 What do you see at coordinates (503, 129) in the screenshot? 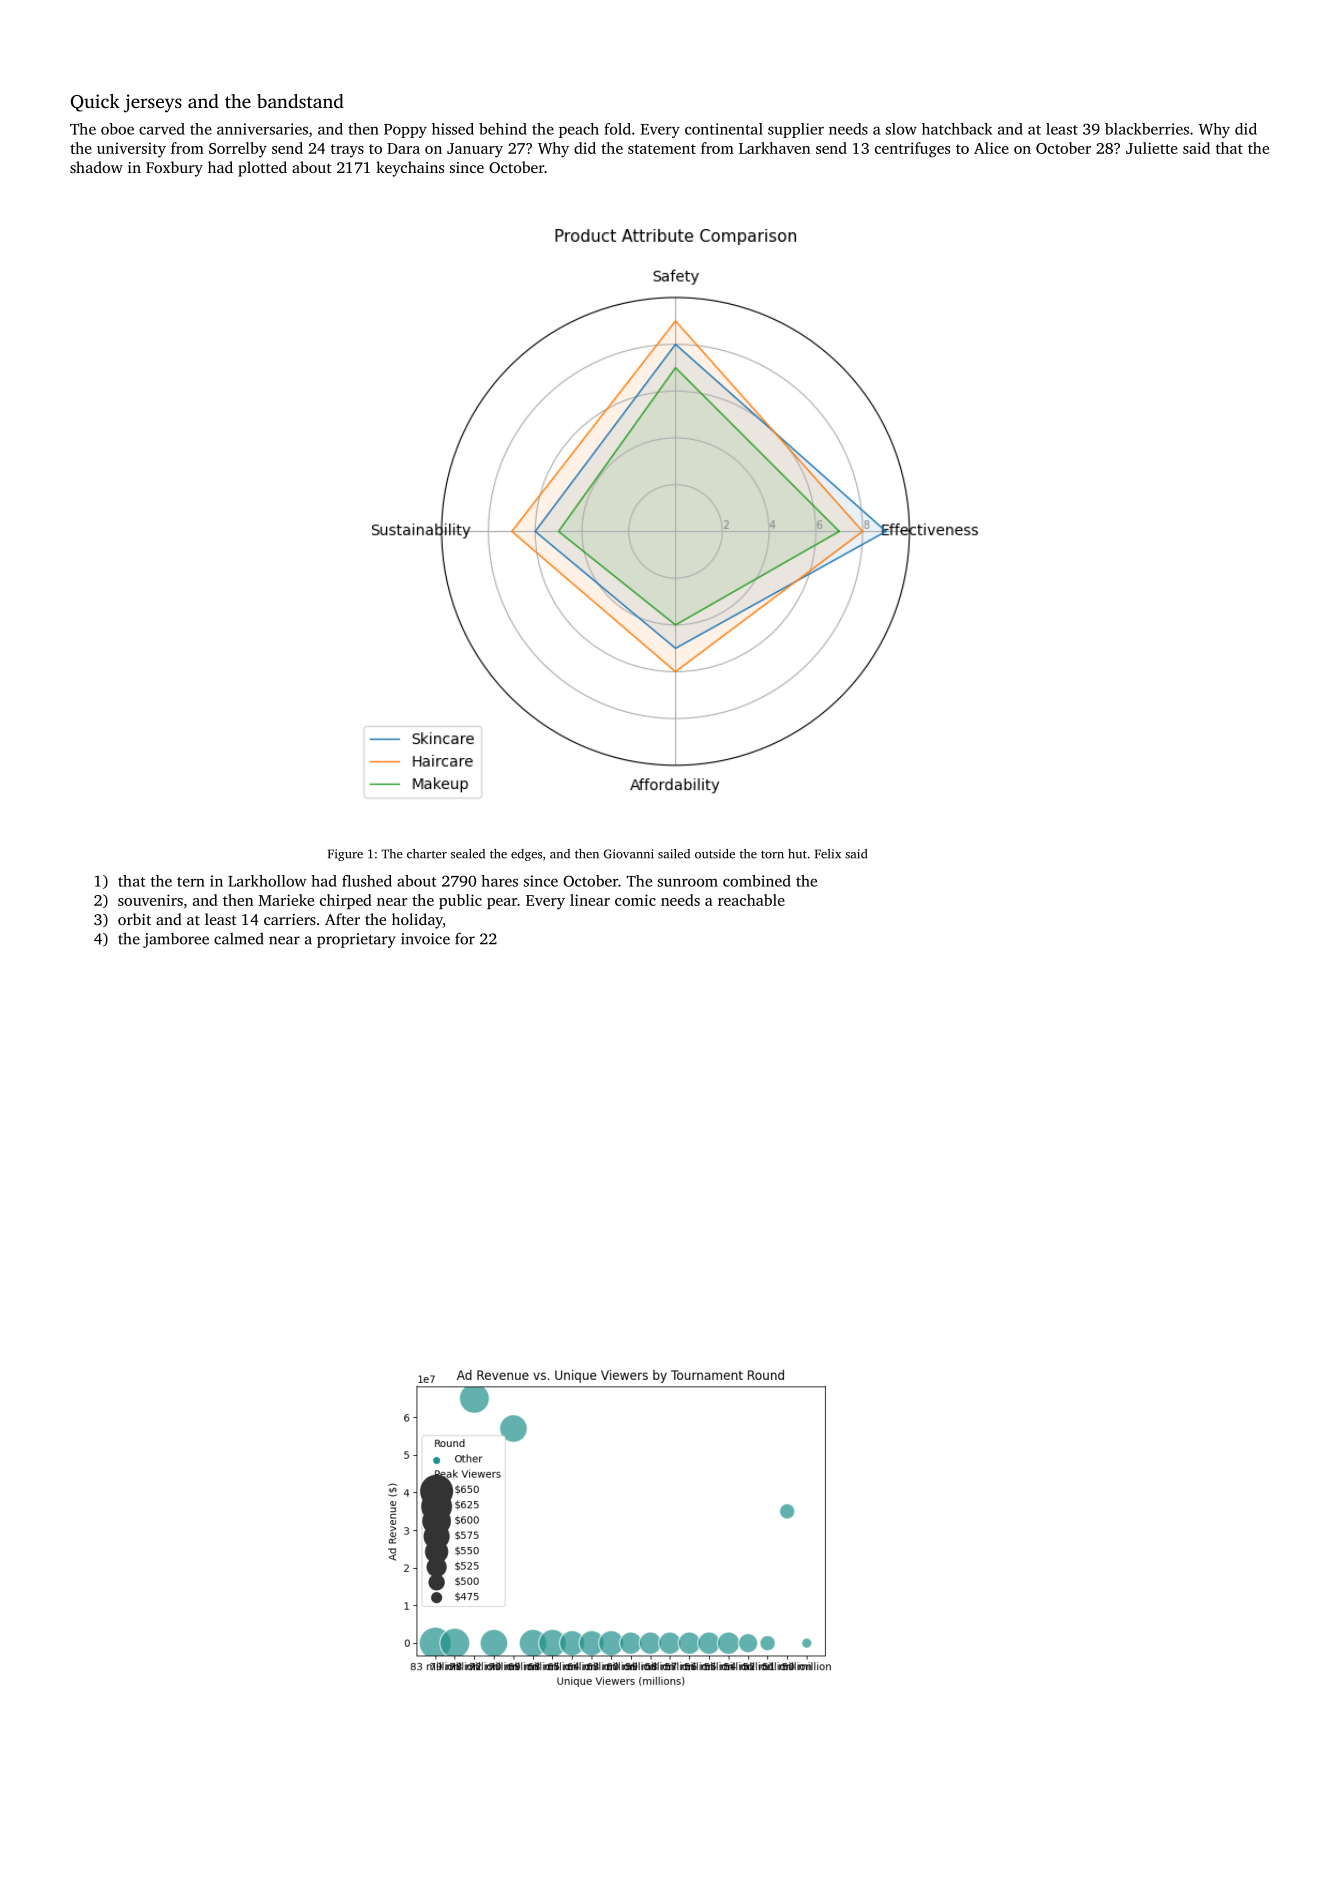
I see `behind` at bounding box center [503, 129].
